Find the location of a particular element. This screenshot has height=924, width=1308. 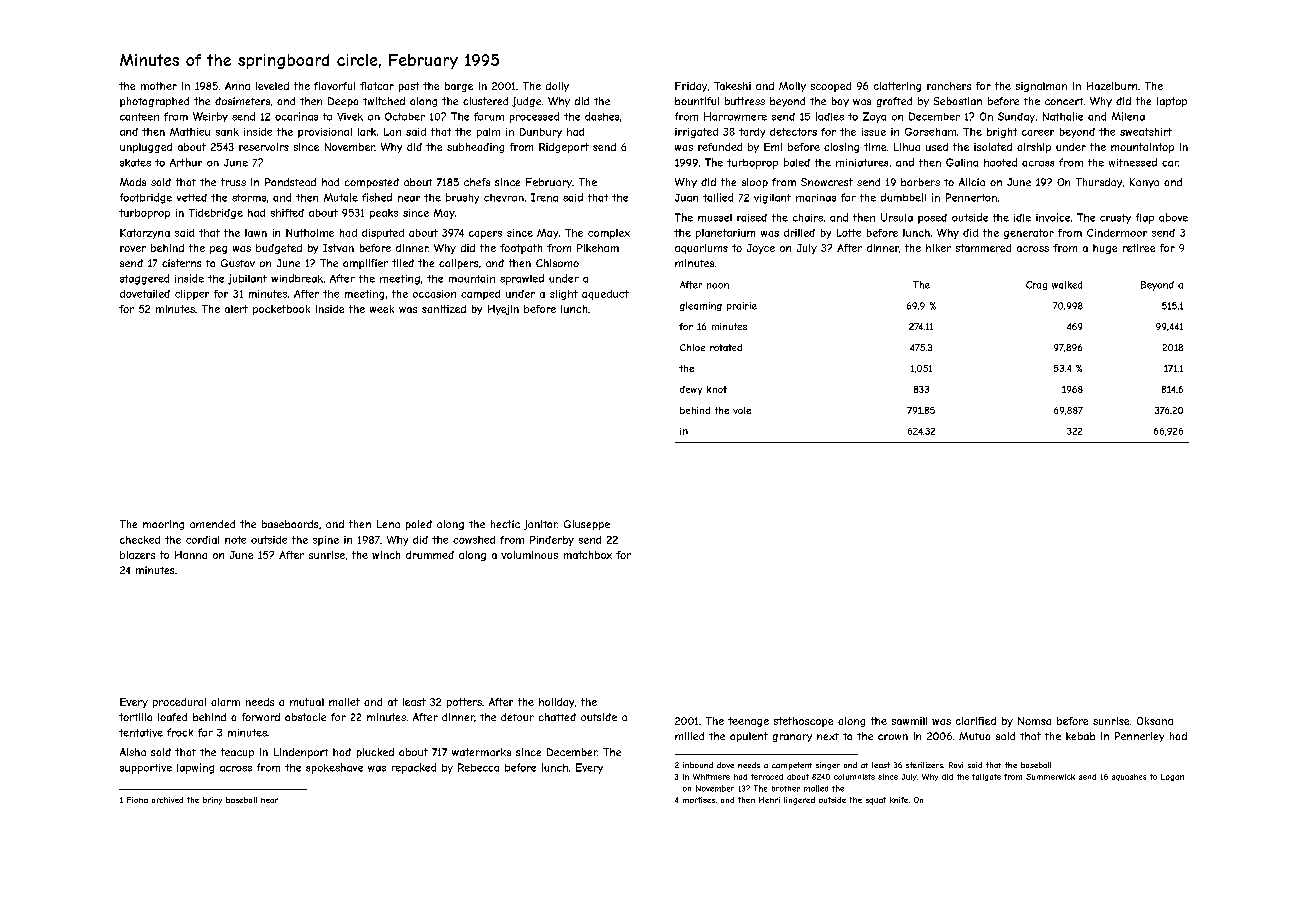

matchbox is located at coordinates (588, 555).
